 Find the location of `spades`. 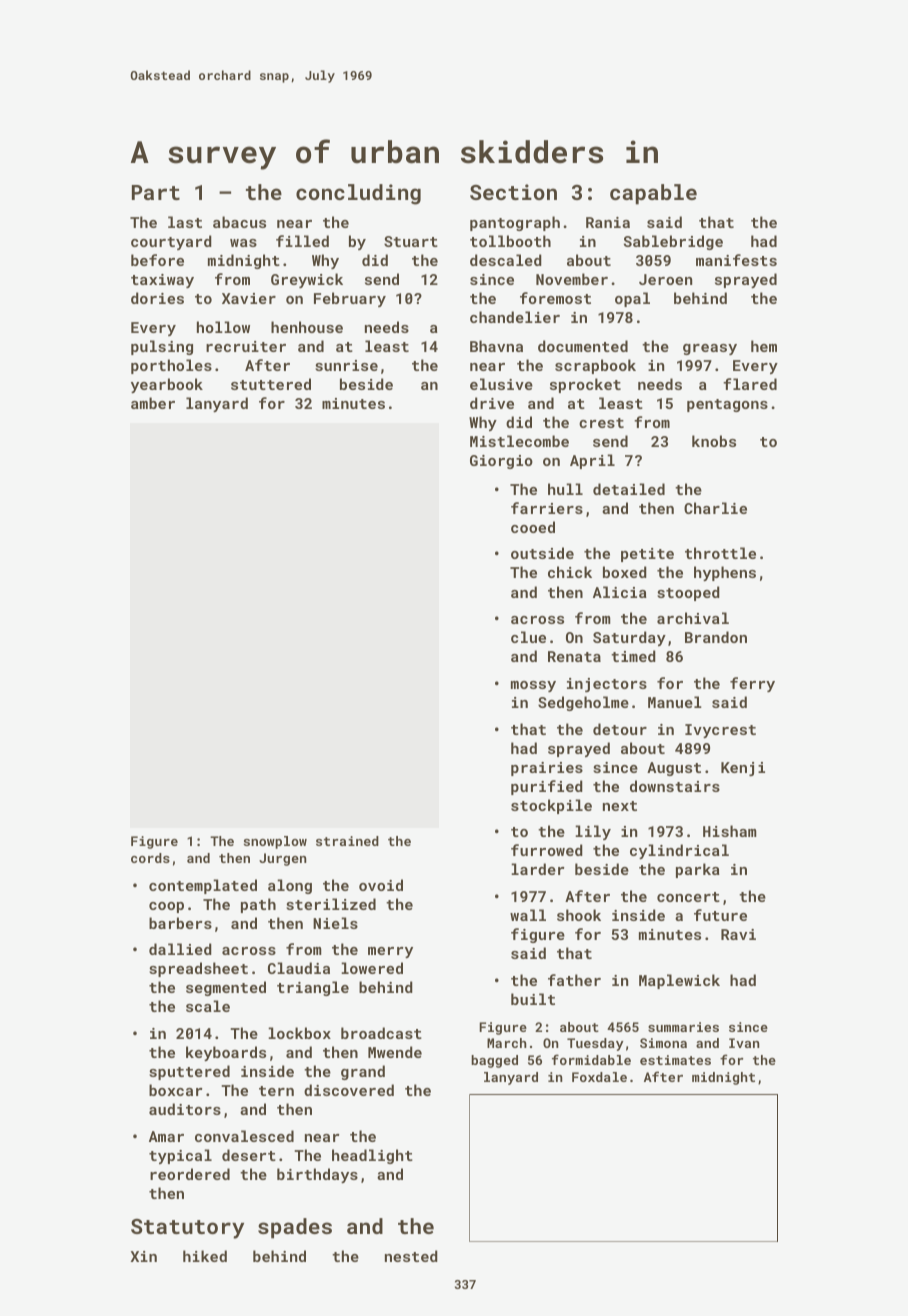

spades is located at coordinates (295, 1228).
